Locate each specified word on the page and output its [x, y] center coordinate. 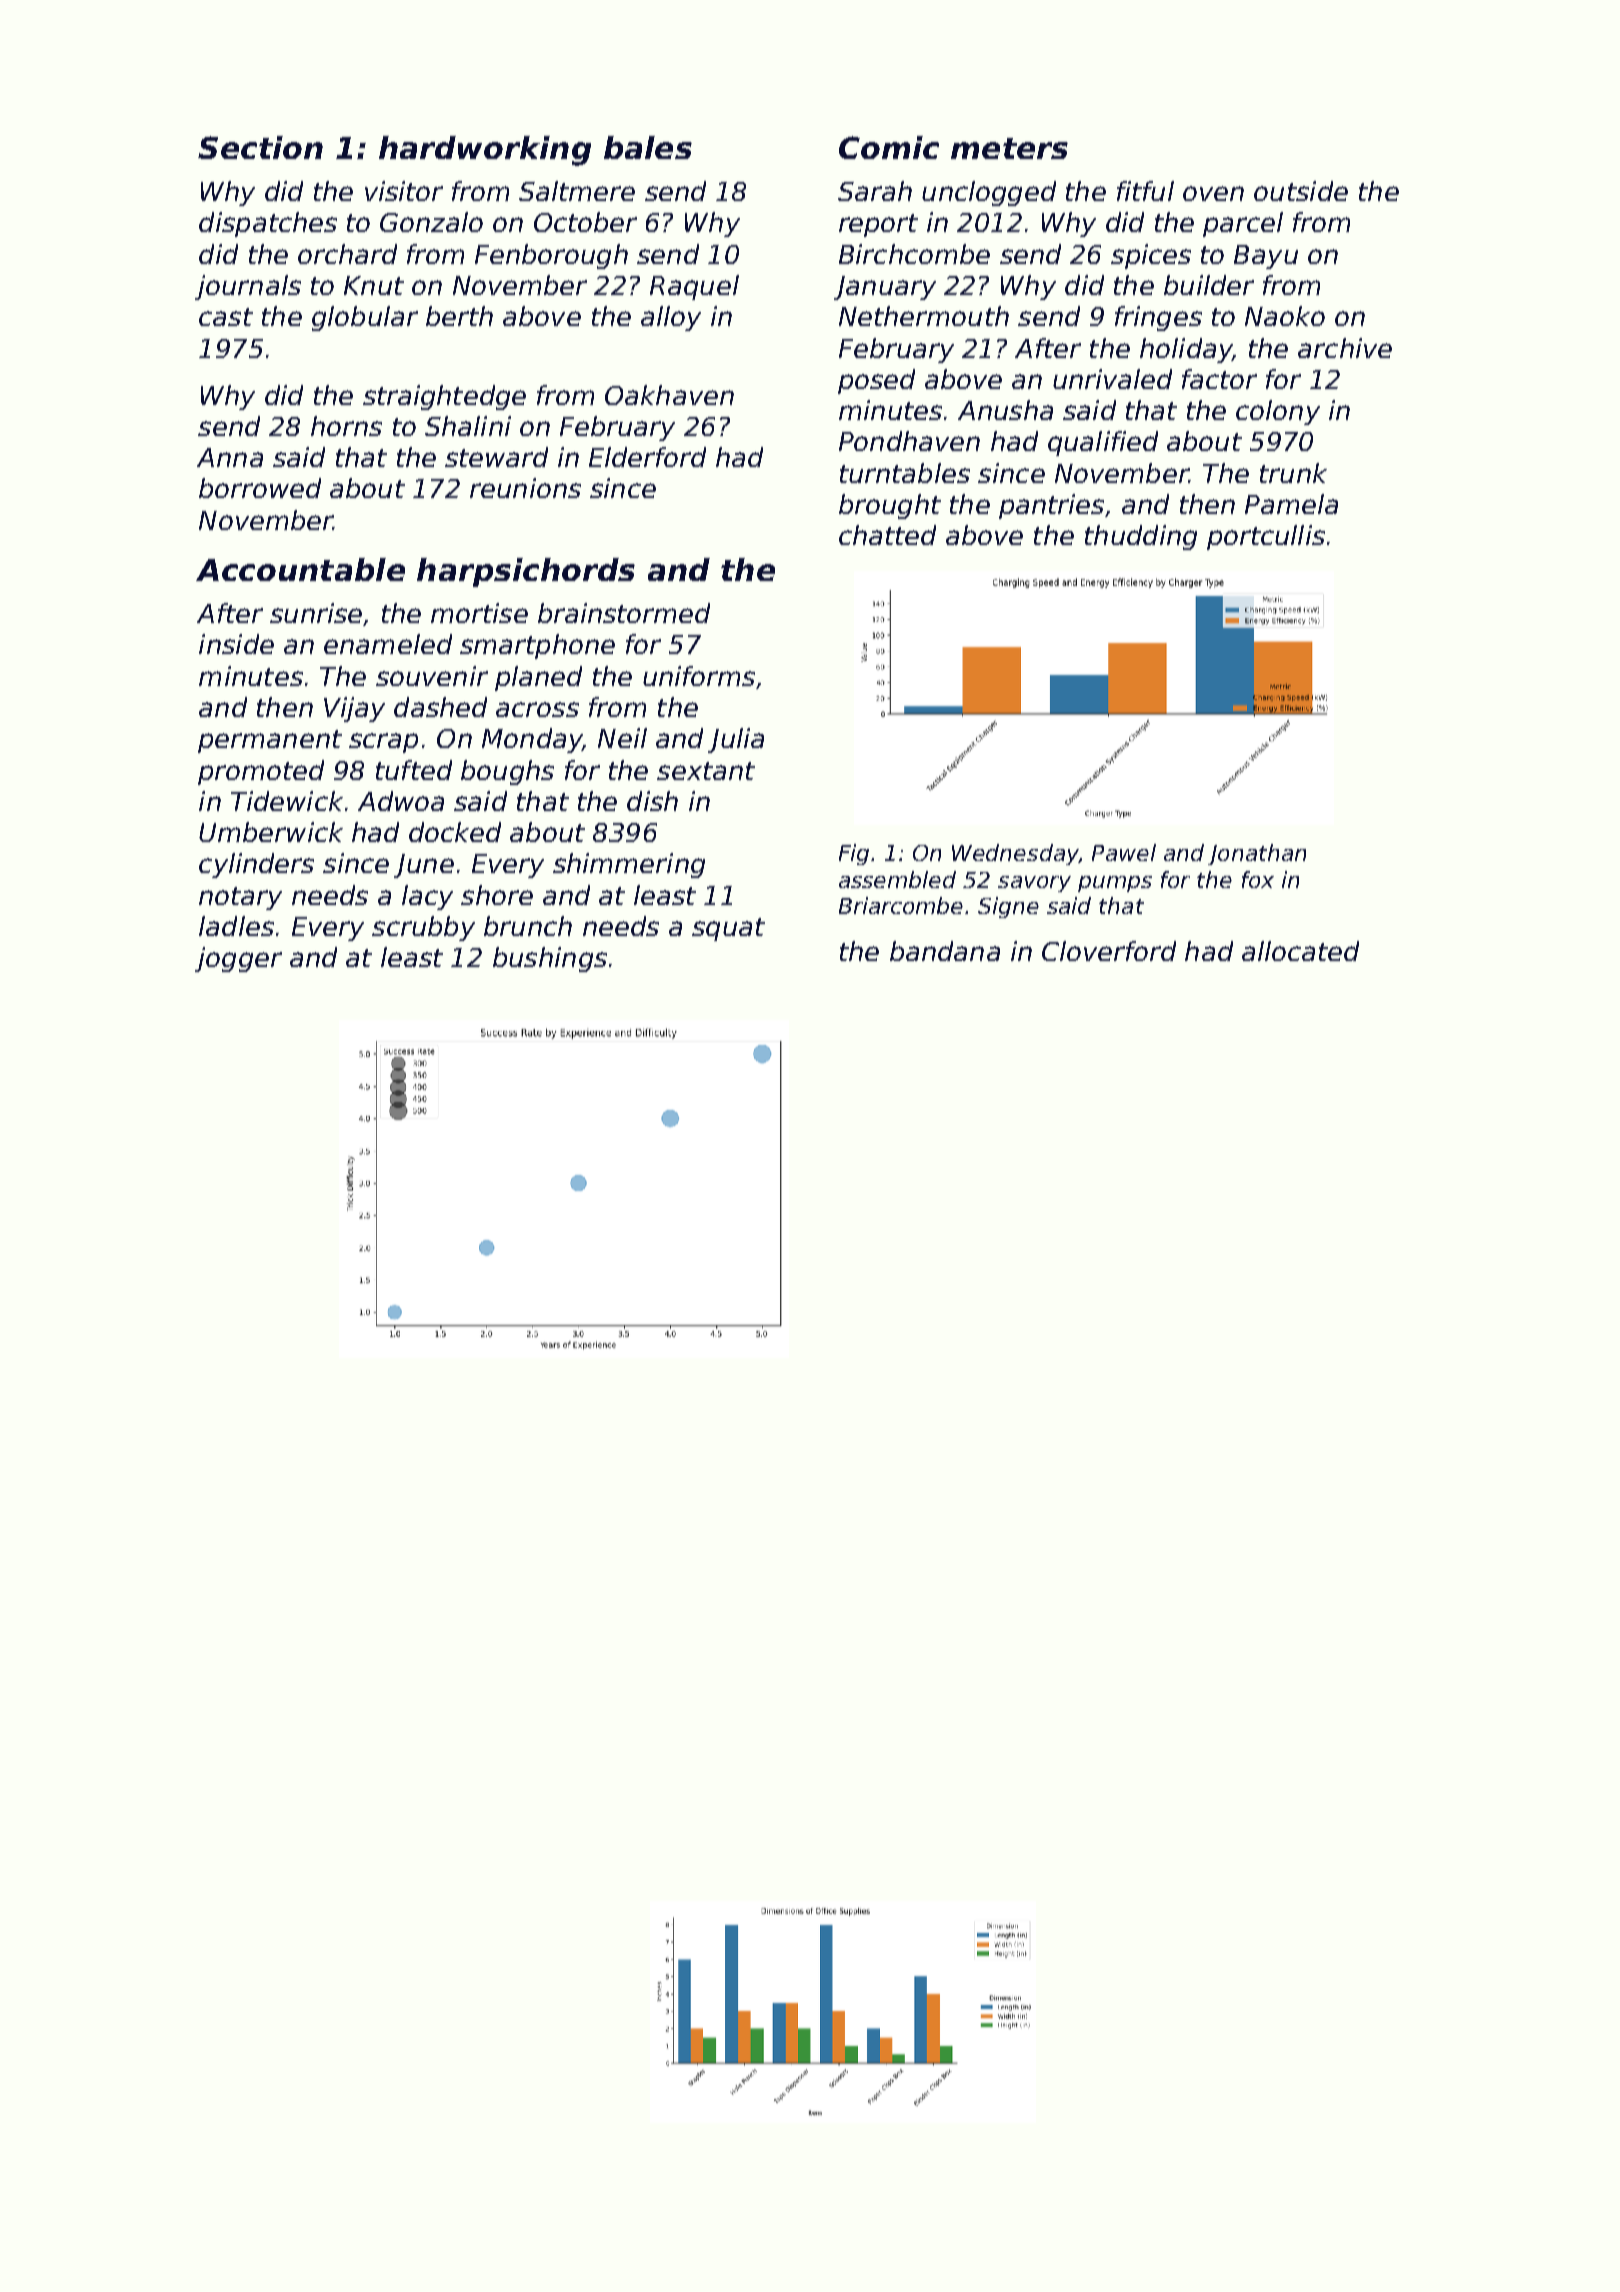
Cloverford [1109, 951]
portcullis [1266, 537]
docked [455, 832]
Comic [889, 147]
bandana [945, 951]
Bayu [1266, 257]
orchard [347, 254]
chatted [887, 535]
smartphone [537, 646]
